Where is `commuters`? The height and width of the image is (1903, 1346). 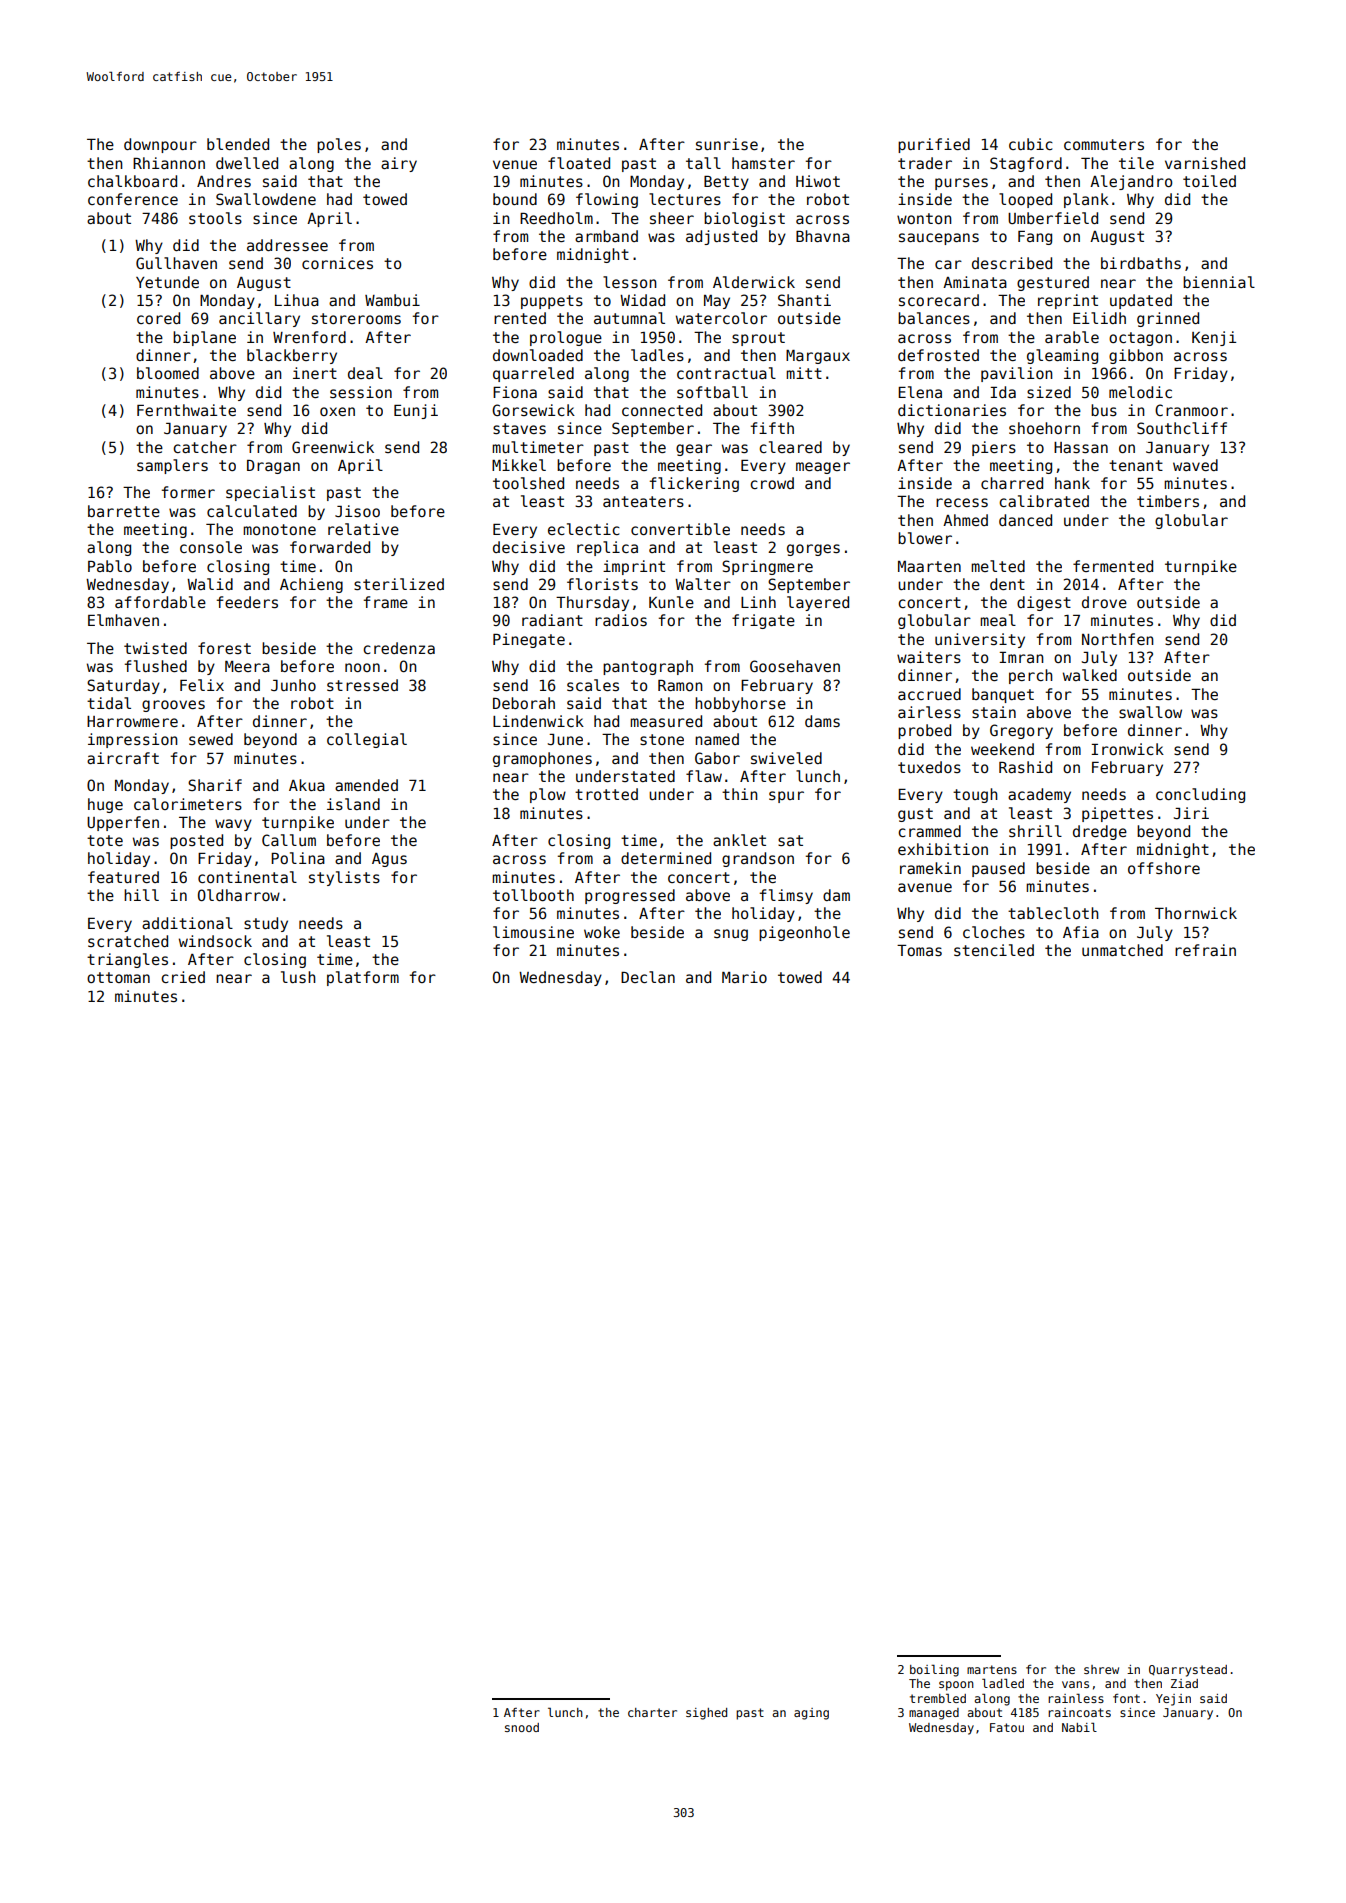
commuters is located at coordinates (1104, 144).
